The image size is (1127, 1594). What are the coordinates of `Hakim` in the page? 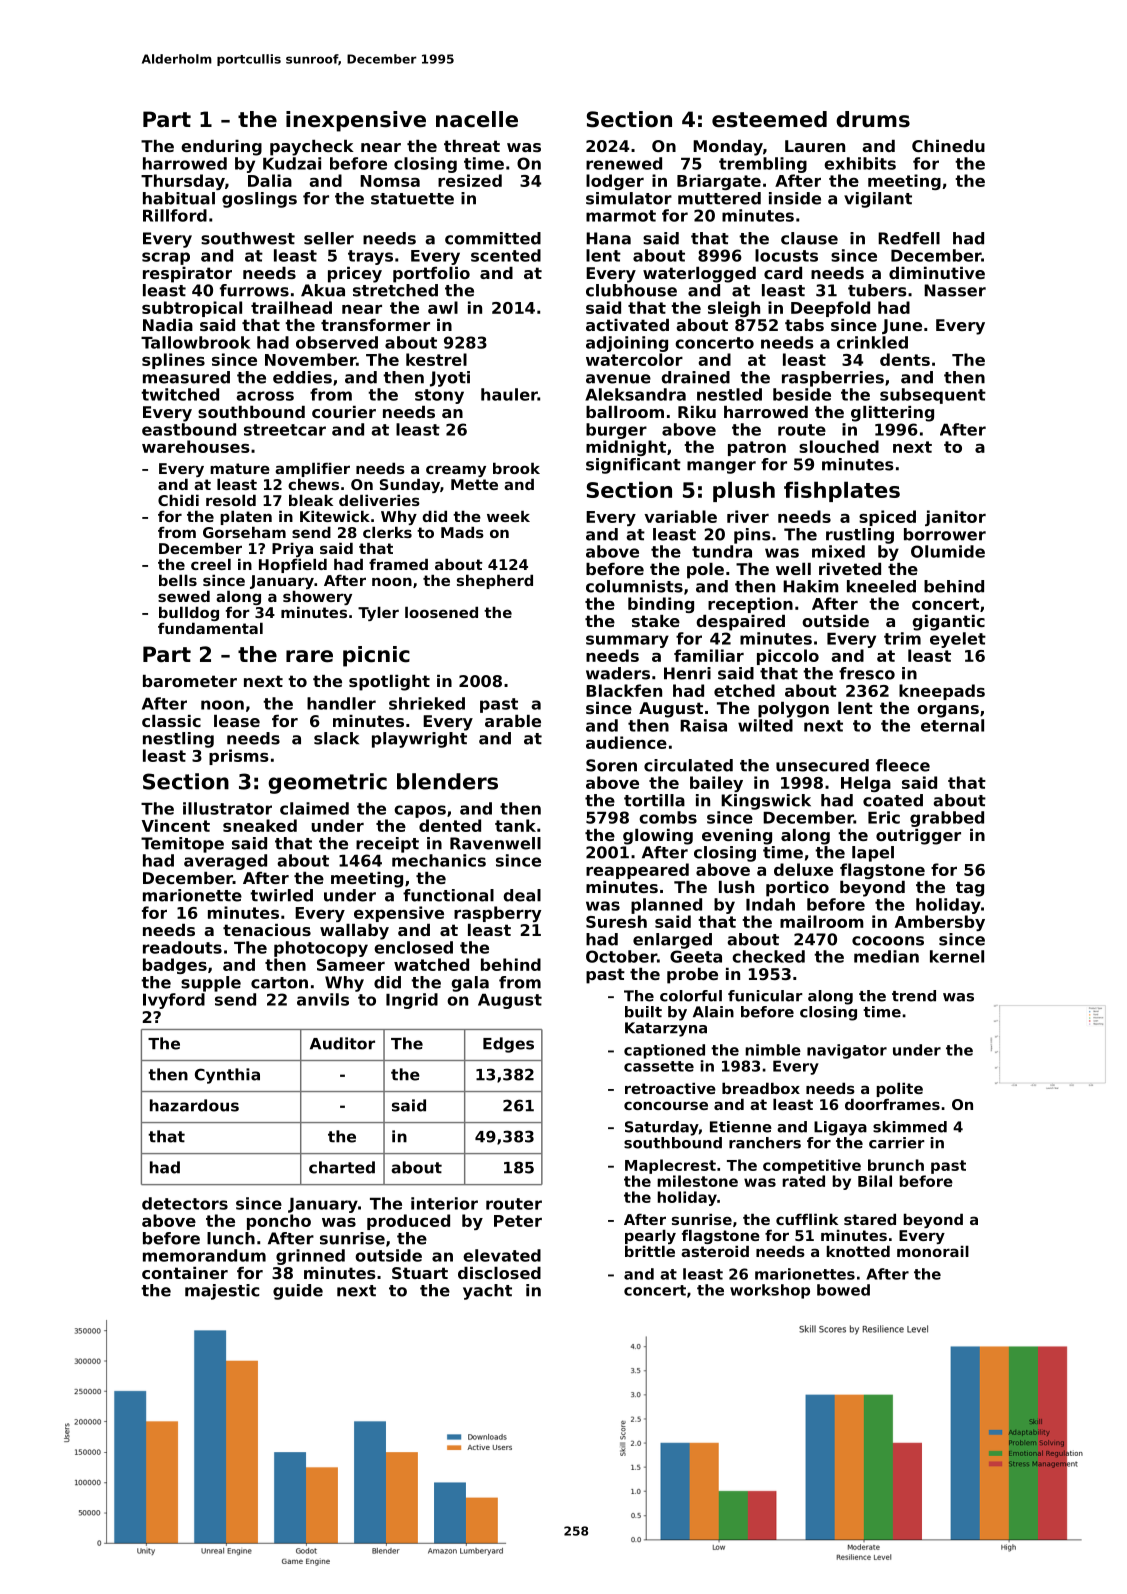 It's located at (811, 586).
